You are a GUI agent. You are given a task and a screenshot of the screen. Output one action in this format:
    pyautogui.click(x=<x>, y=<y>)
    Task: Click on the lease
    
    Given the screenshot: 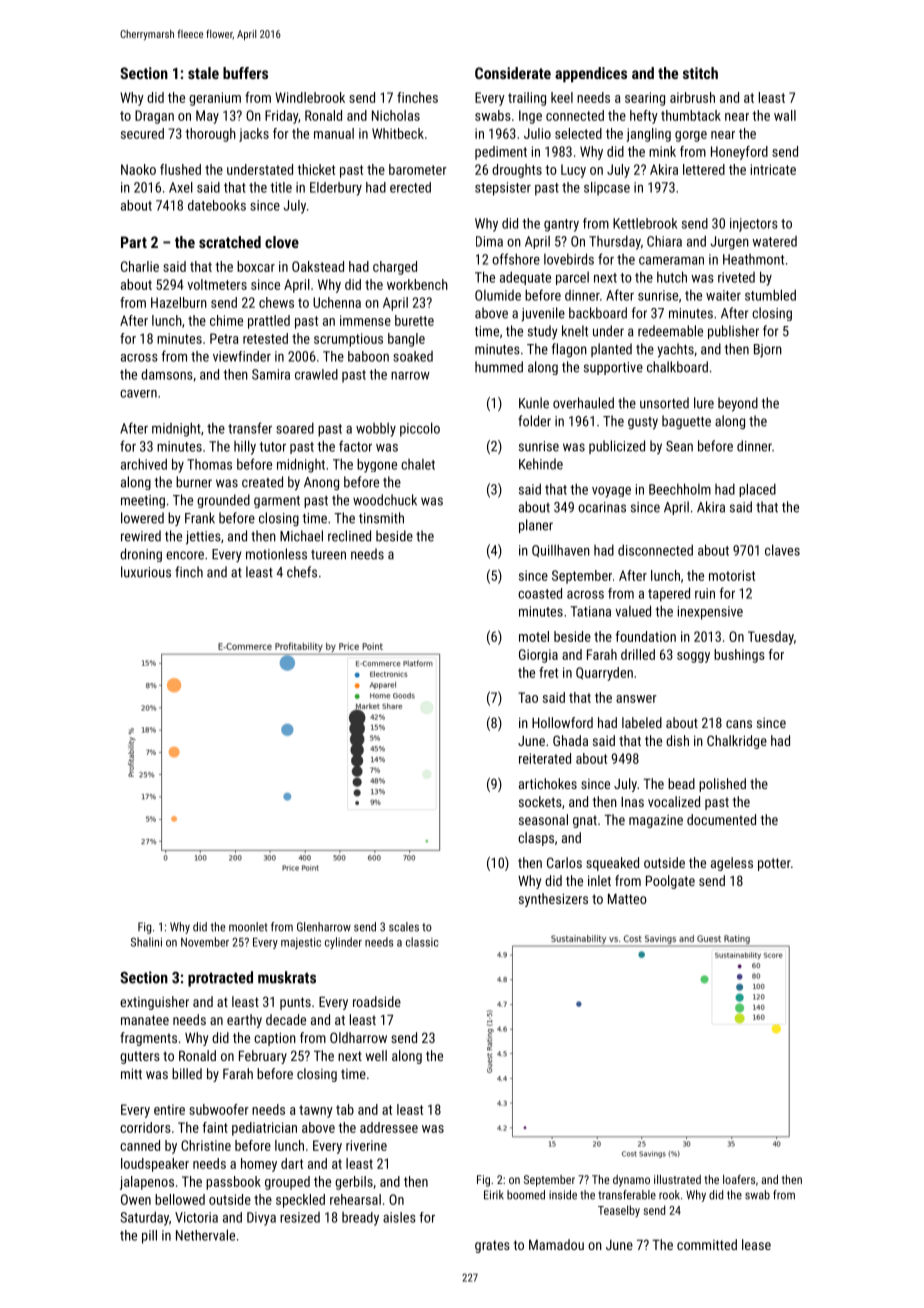 What is the action you would take?
    pyautogui.click(x=756, y=1244)
